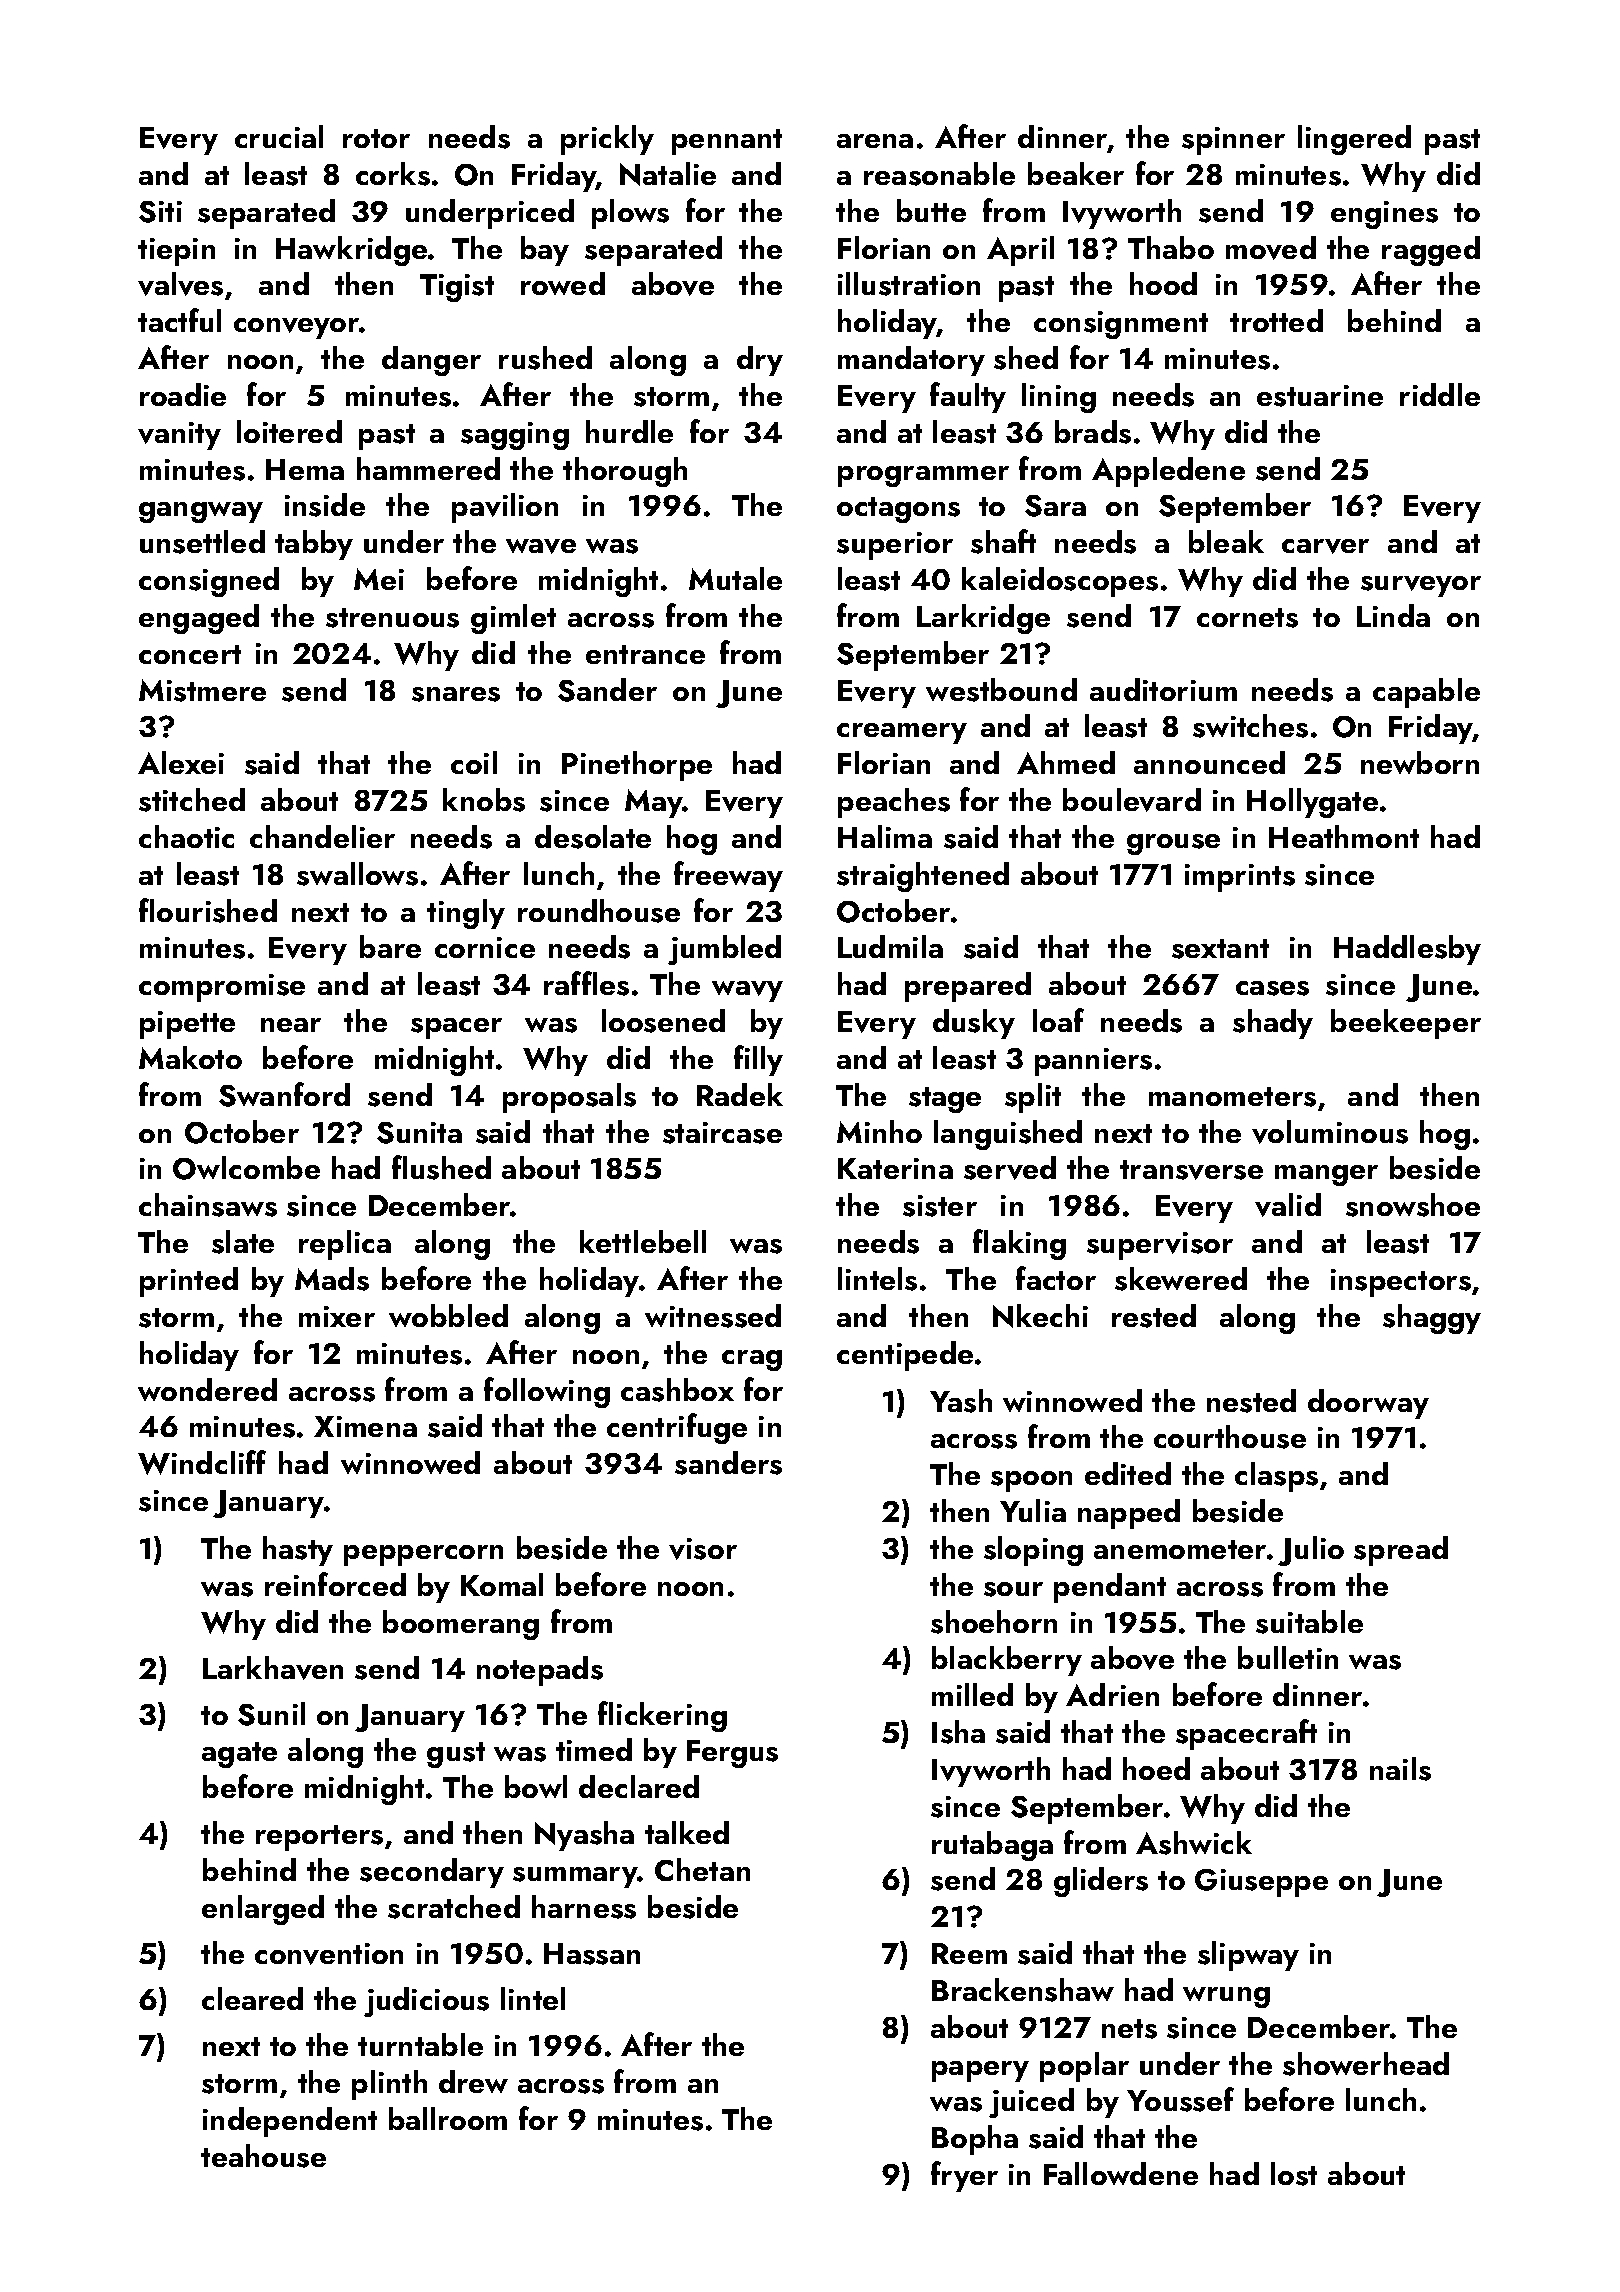  I want to click on centrifuge, so click(677, 1428).
